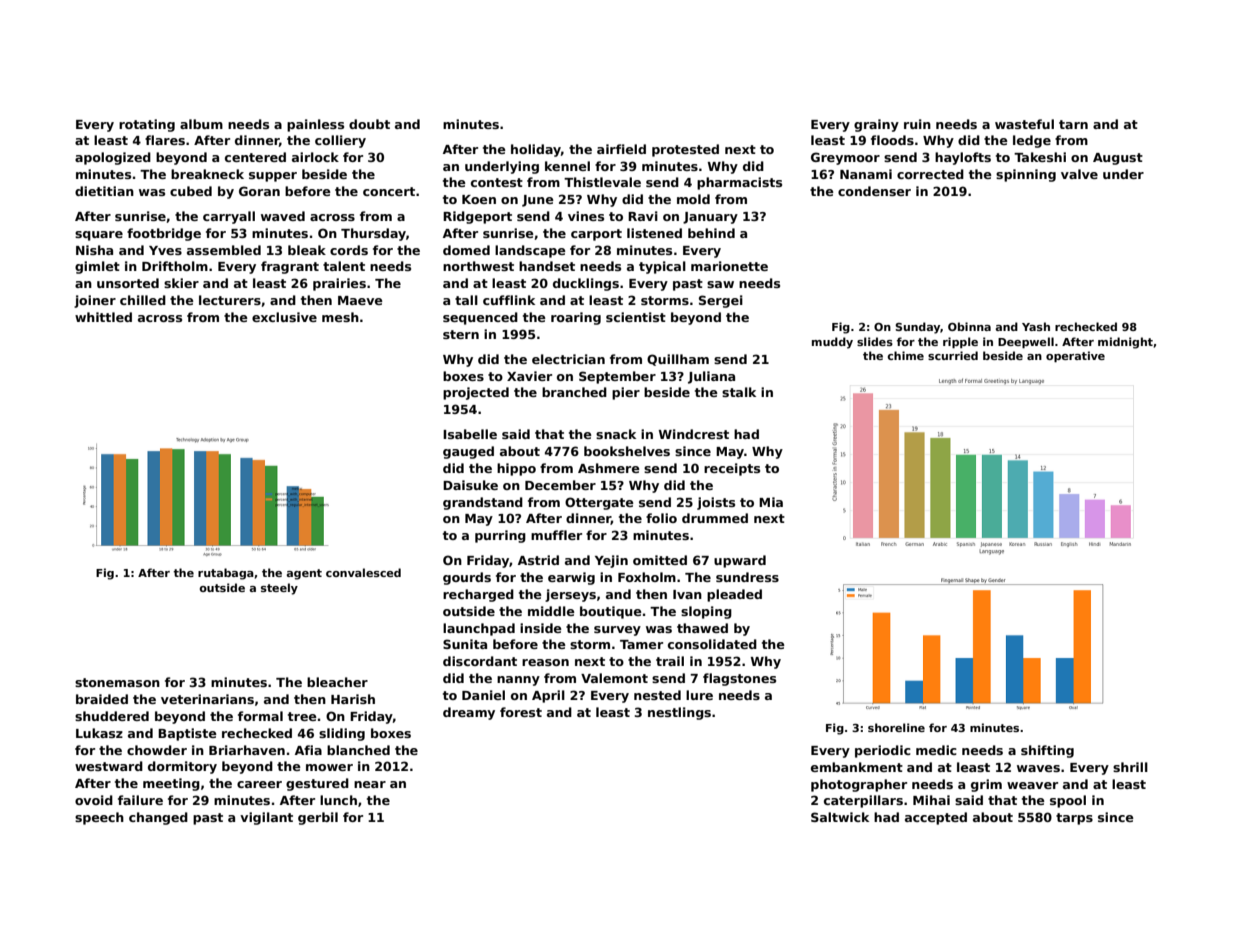 This screenshot has width=1233, height=952. I want to click on Yash, so click(1036, 326).
